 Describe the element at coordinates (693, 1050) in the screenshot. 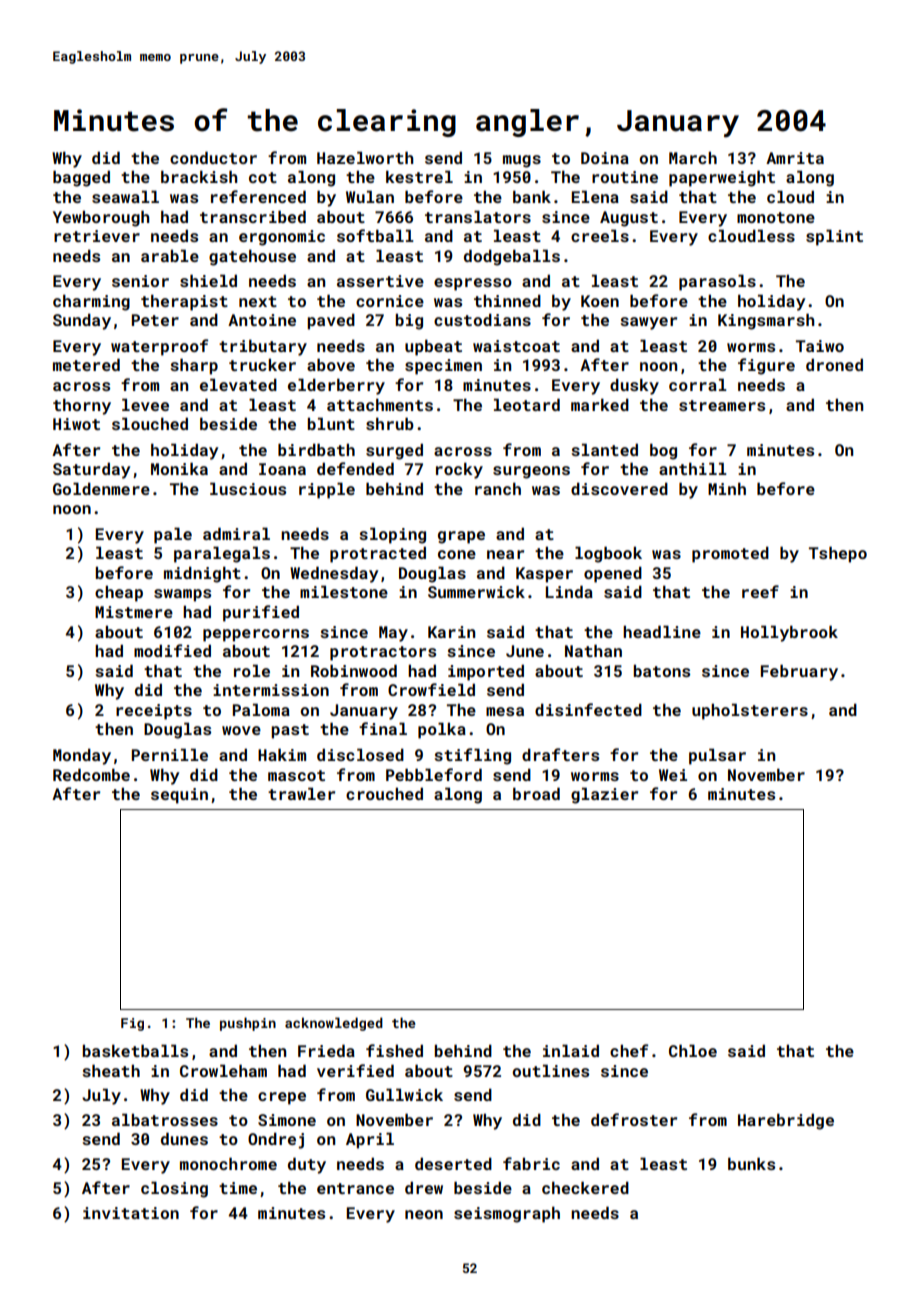

I see `Chloe` at that location.
